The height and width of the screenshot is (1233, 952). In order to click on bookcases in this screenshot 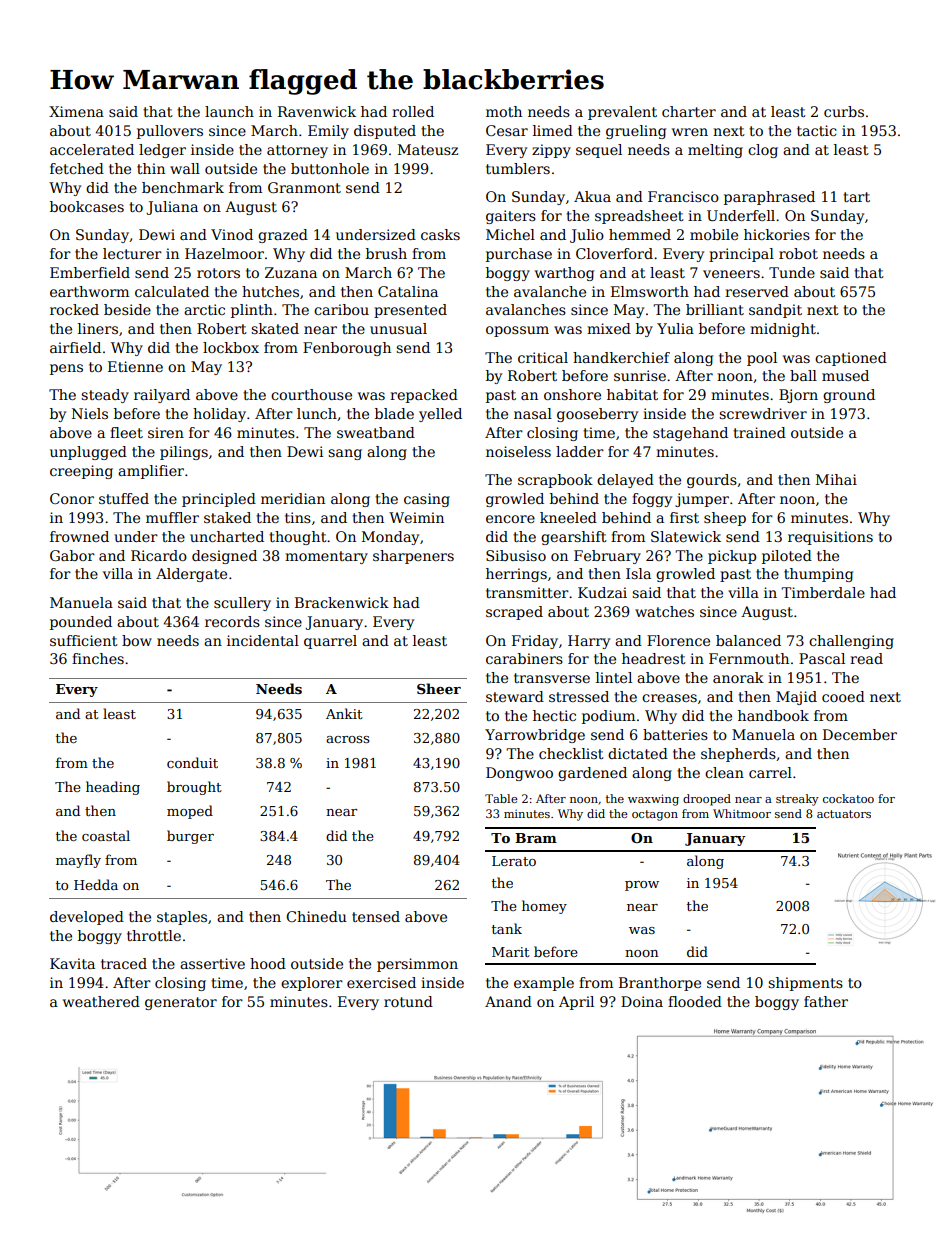, I will do `click(87, 206)`.
